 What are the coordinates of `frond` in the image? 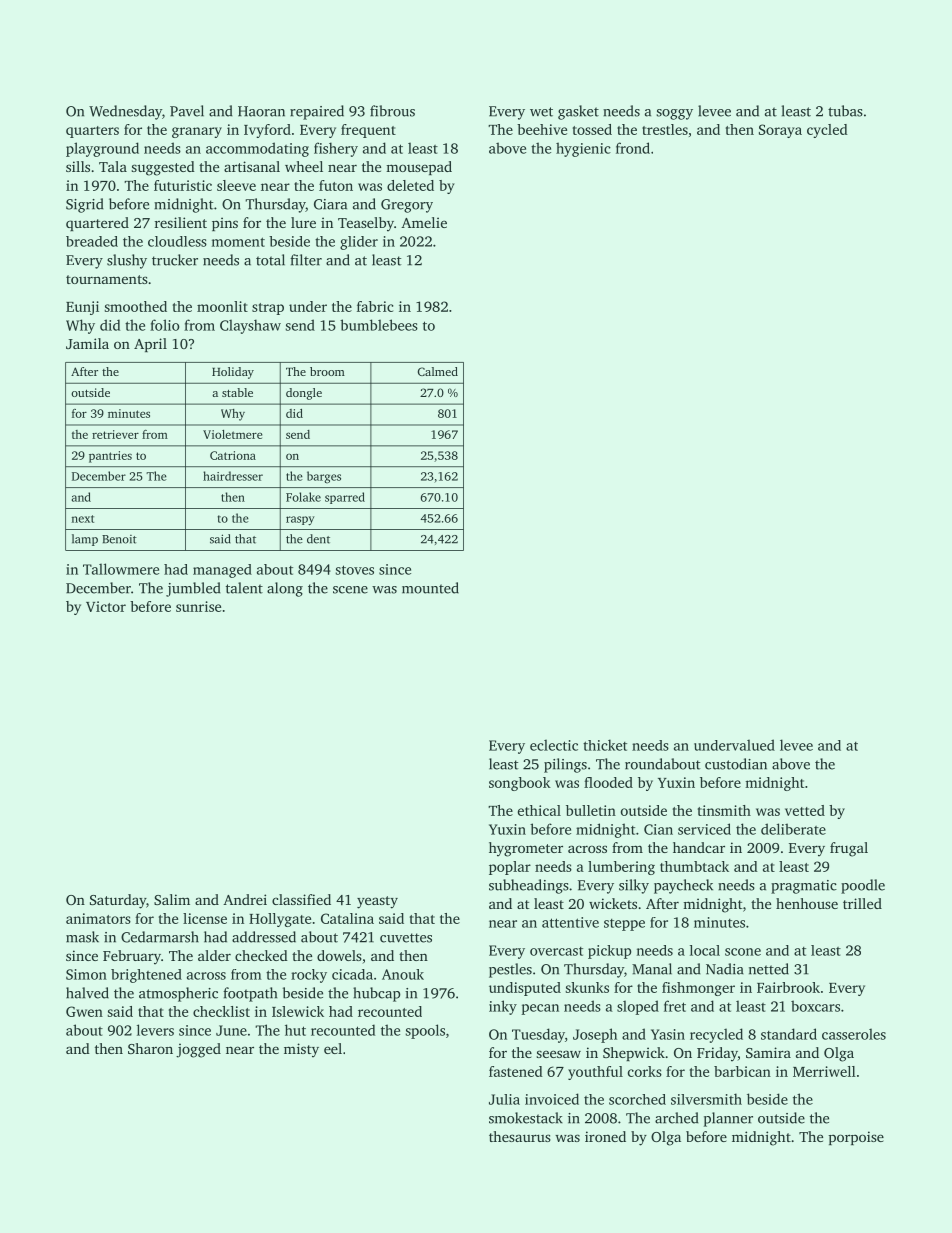 It's located at (633, 148).
